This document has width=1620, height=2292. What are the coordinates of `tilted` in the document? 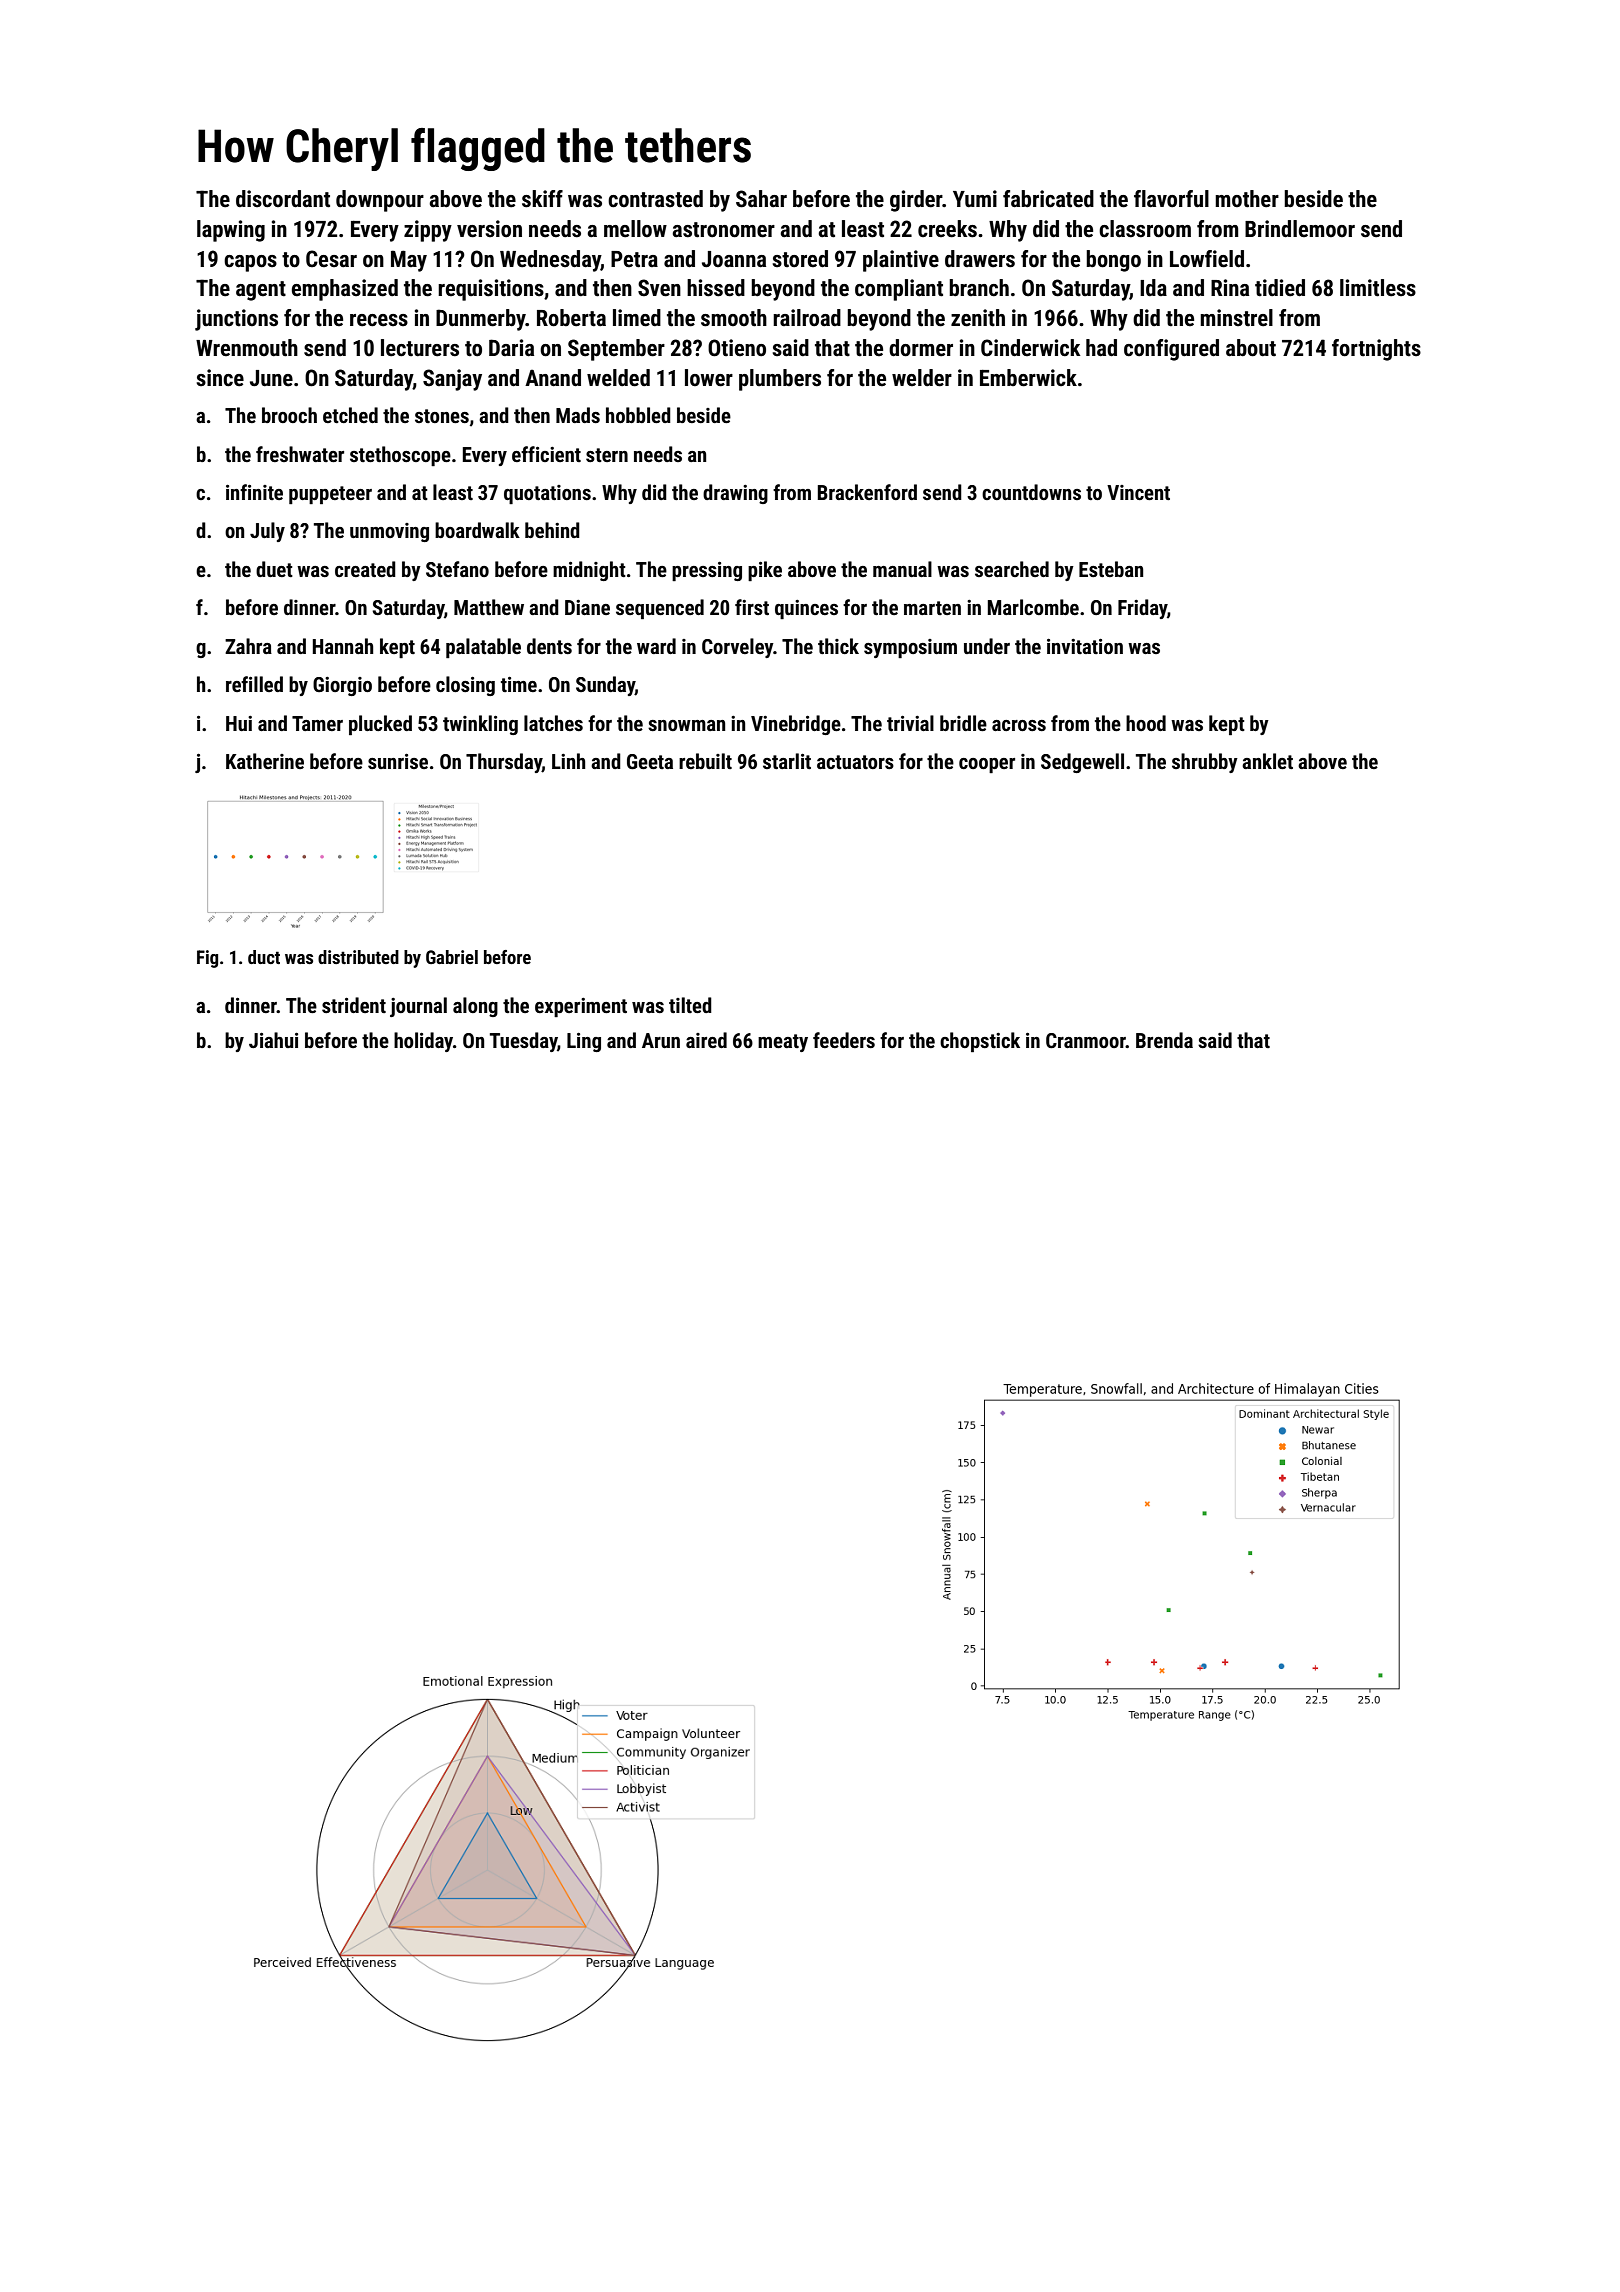 It's located at (690, 1005).
